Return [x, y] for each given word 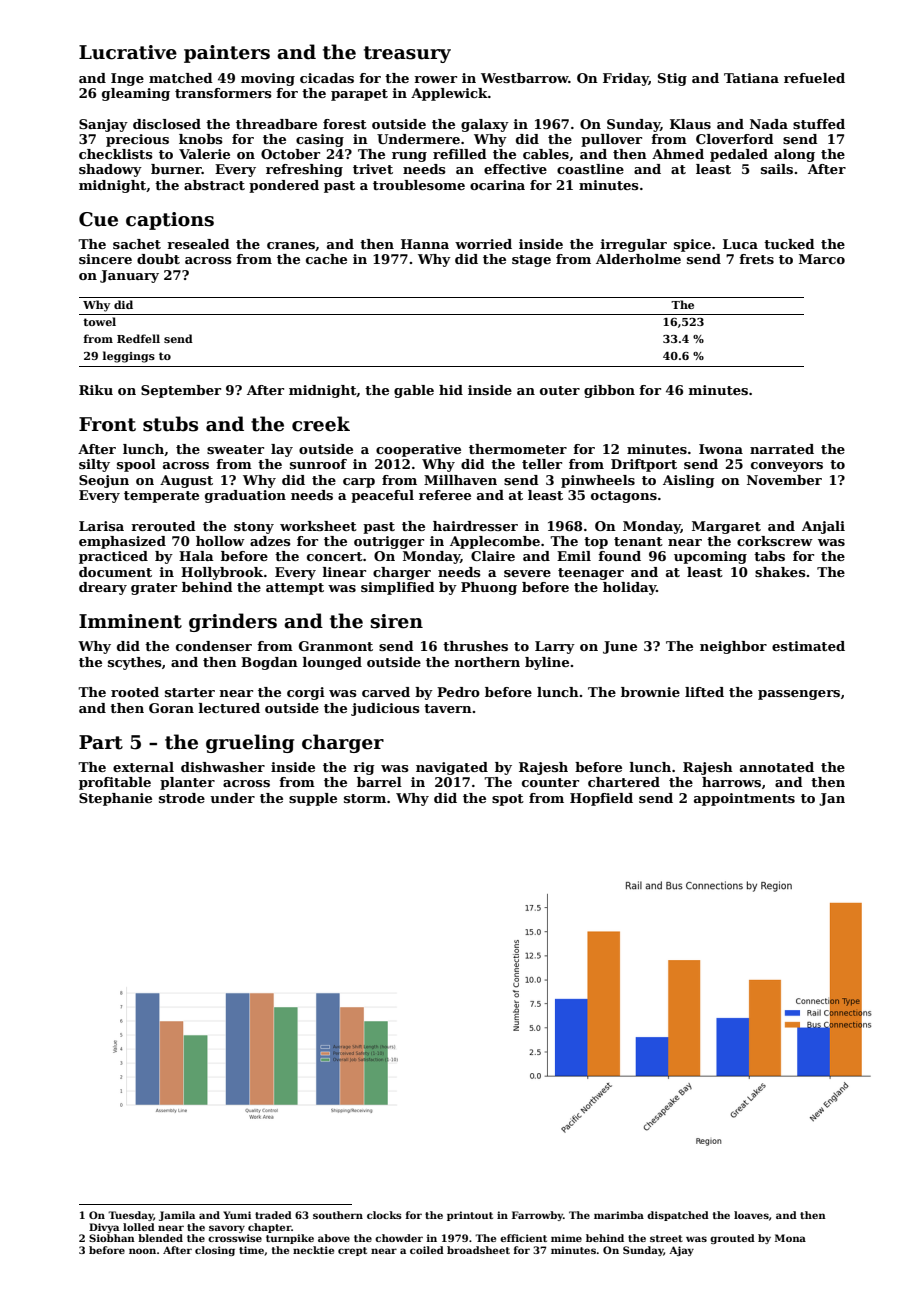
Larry [555, 647]
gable [414, 391]
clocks [384, 1215]
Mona [790, 1238]
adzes [270, 541]
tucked [789, 244]
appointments [744, 799]
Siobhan [112, 1238]
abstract [214, 185]
